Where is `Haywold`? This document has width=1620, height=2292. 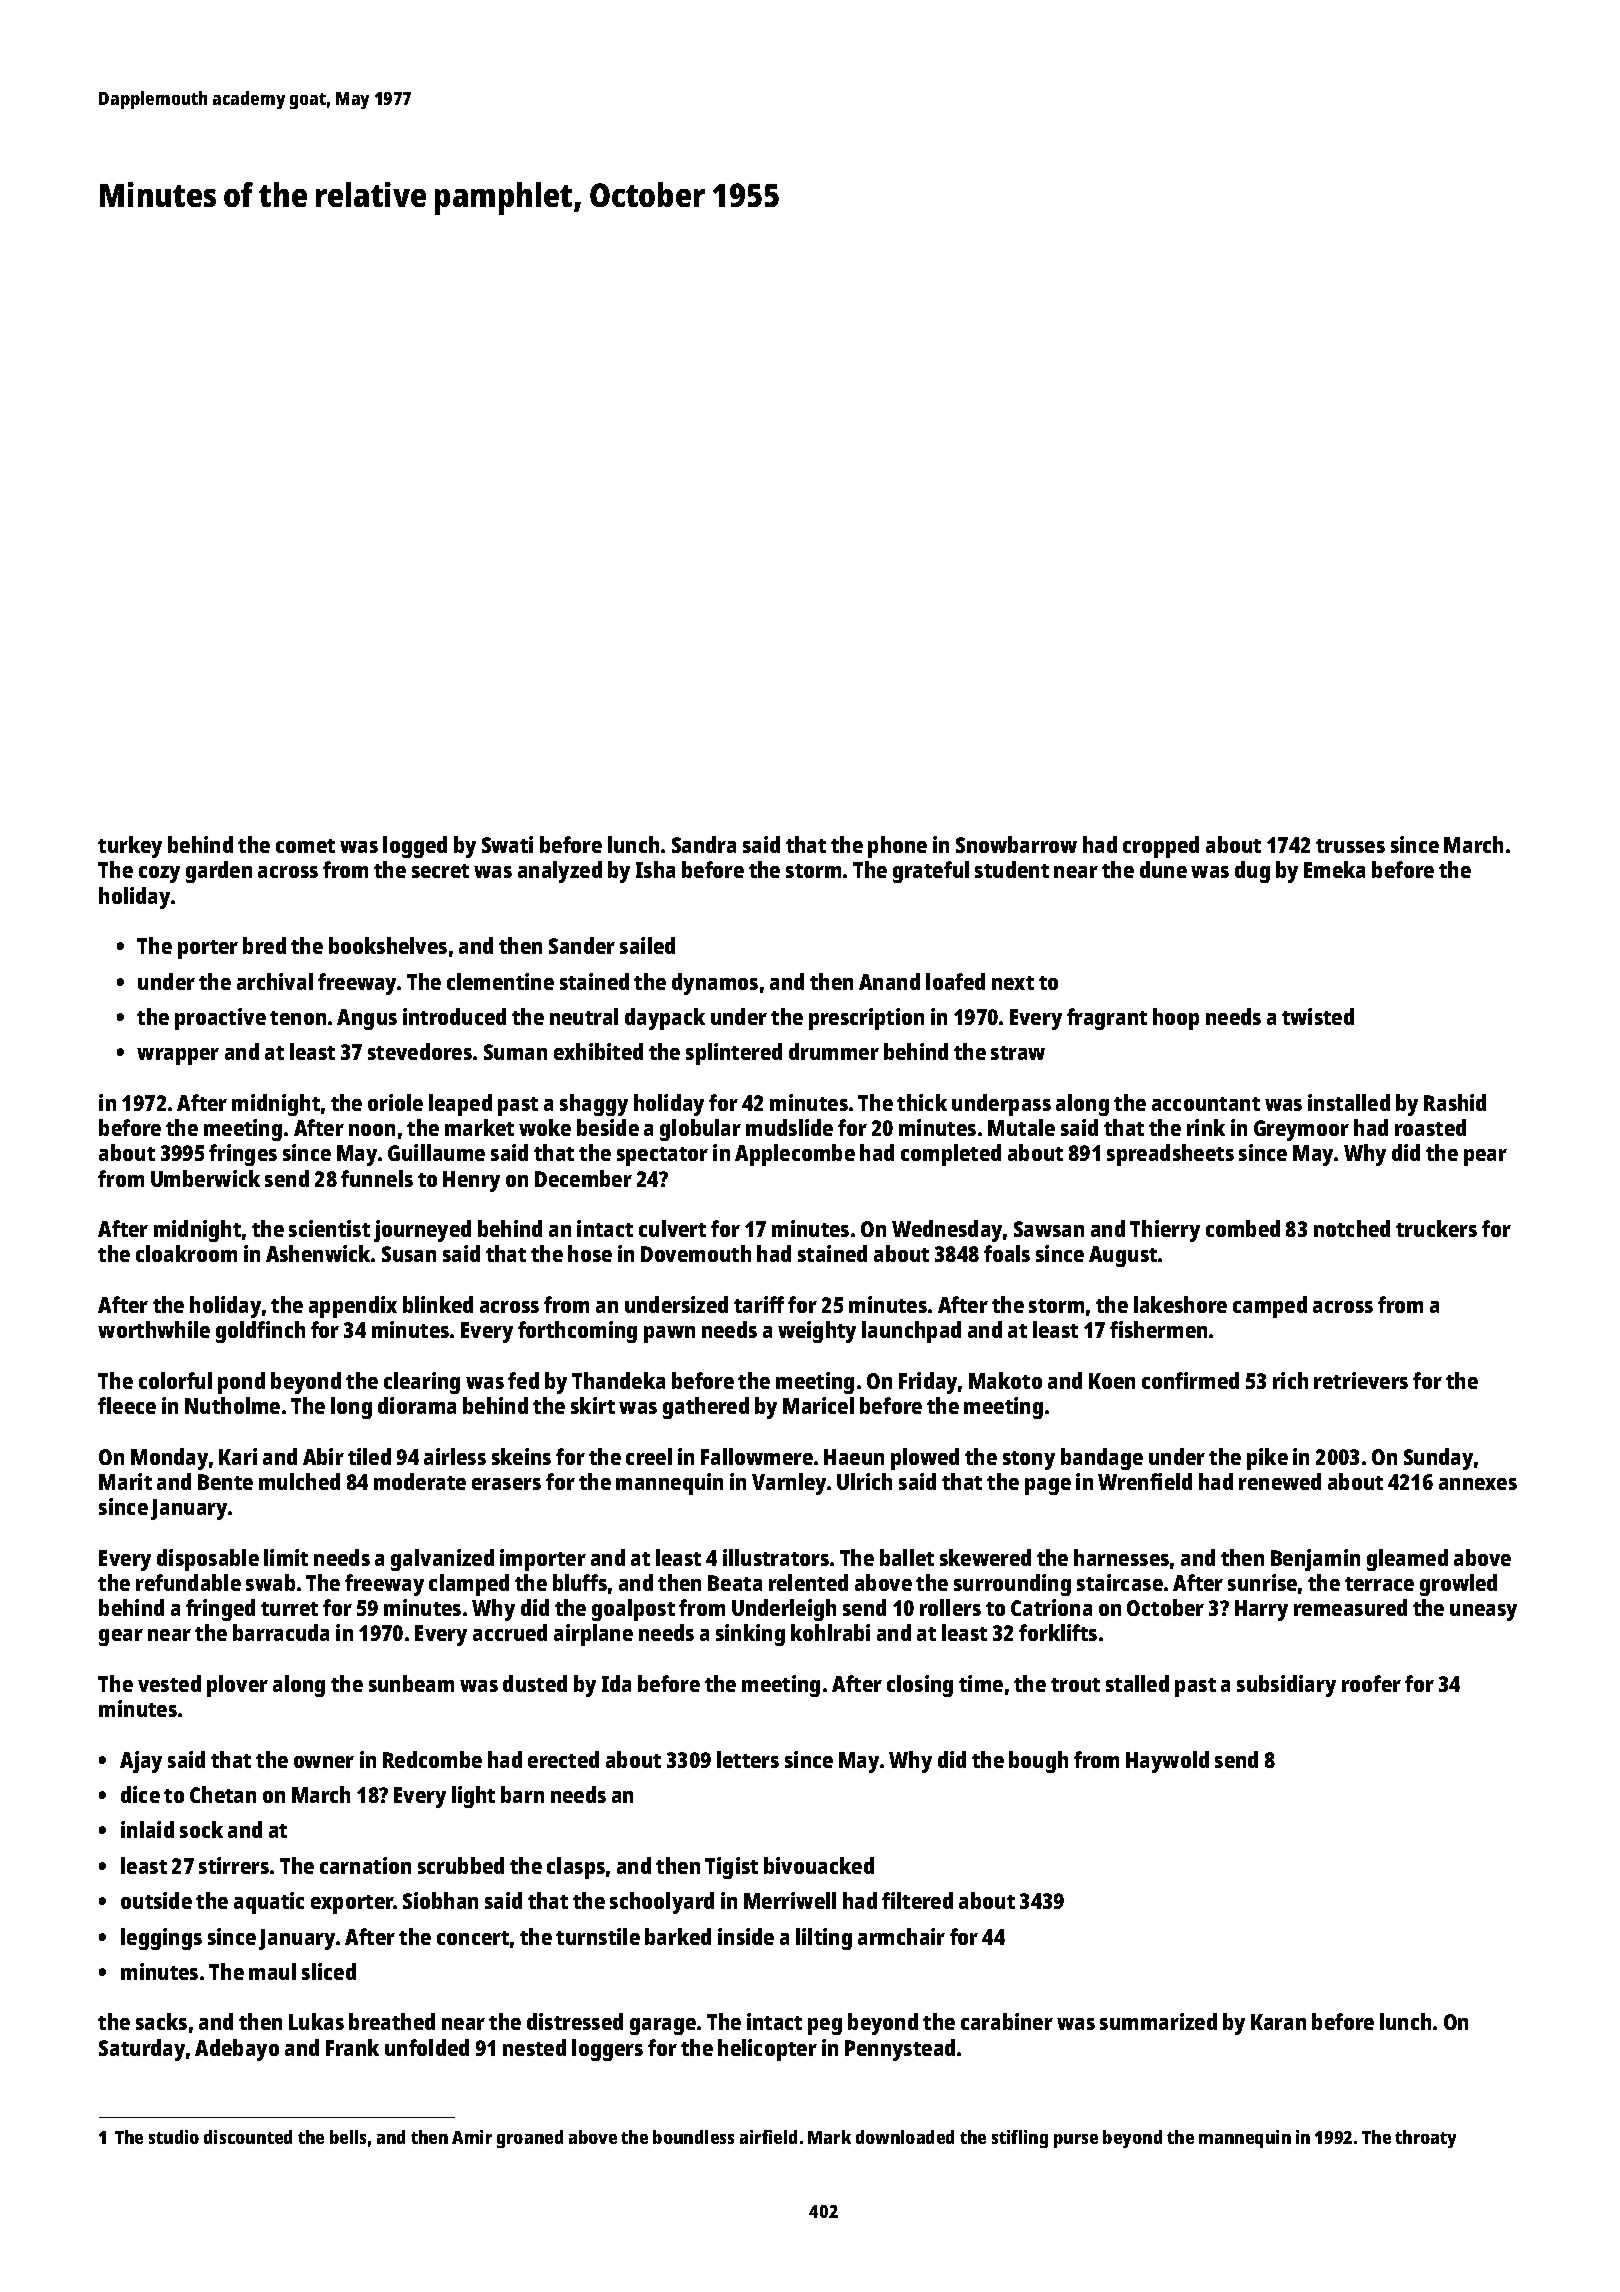 Haywold is located at coordinates (1167, 1762).
